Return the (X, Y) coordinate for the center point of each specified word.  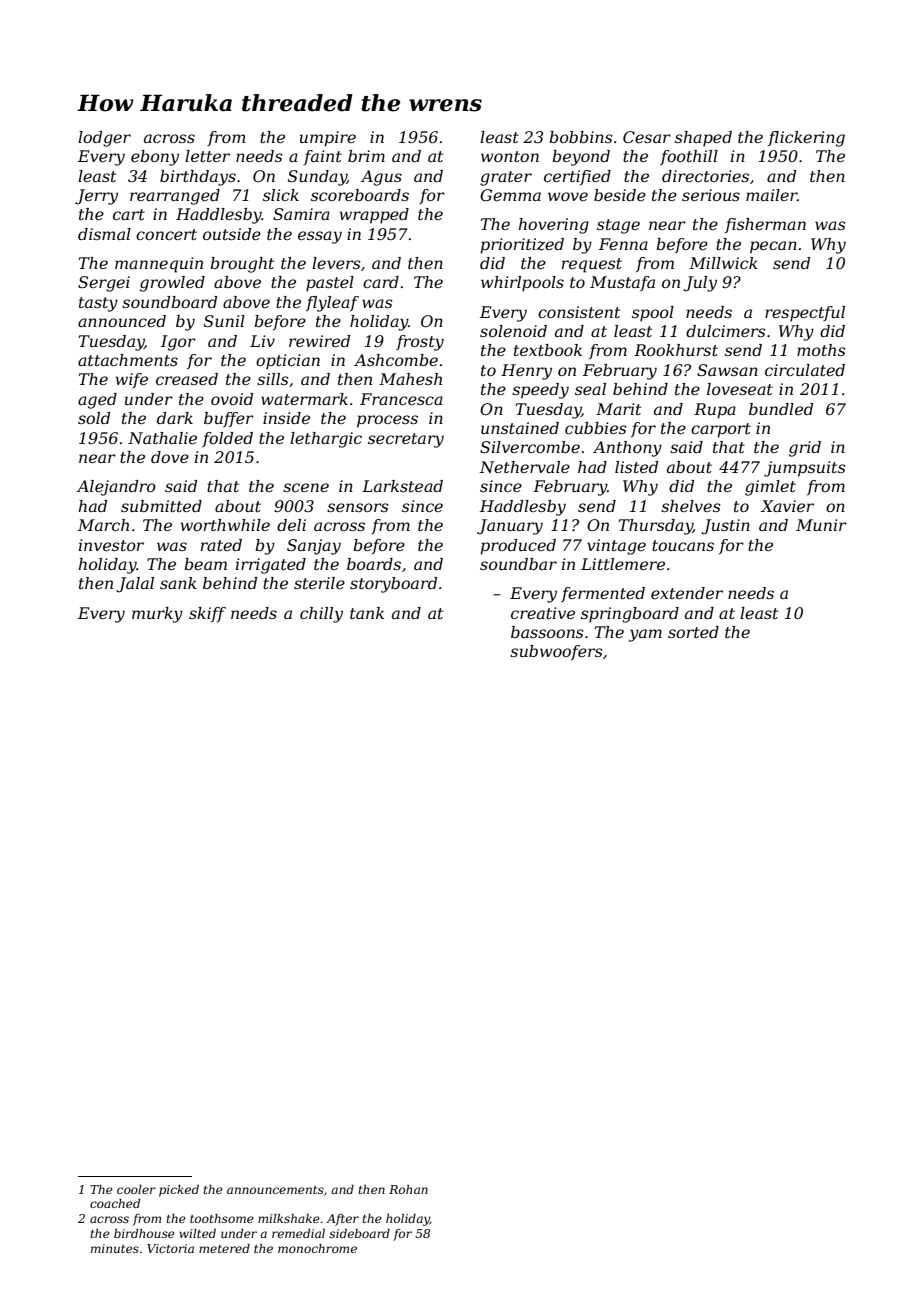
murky (157, 615)
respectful (805, 314)
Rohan (408, 1189)
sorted (693, 632)
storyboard (393, 585)
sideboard (359, 1233)
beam (205, 564)
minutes (115, 1248)
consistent (579, 312)
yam (645, 635)
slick (281, 195)
